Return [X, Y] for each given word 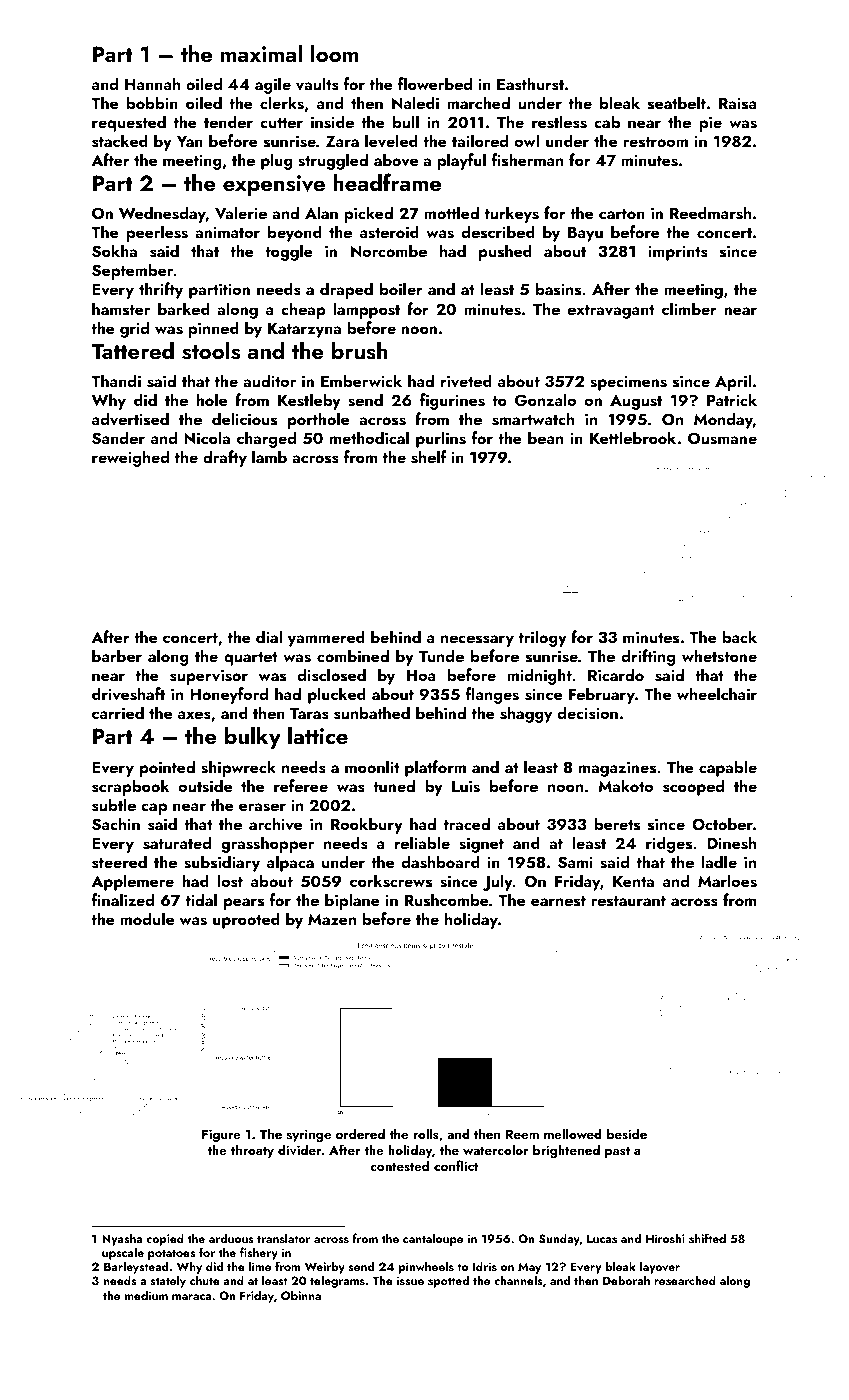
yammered [326, 638]
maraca [191, 1297]
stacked [120, 141]
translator [283, 1238]
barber [117, 655]
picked [368, 214]
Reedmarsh [710, 213]
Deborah [626, 1280]
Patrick [732, 399]
